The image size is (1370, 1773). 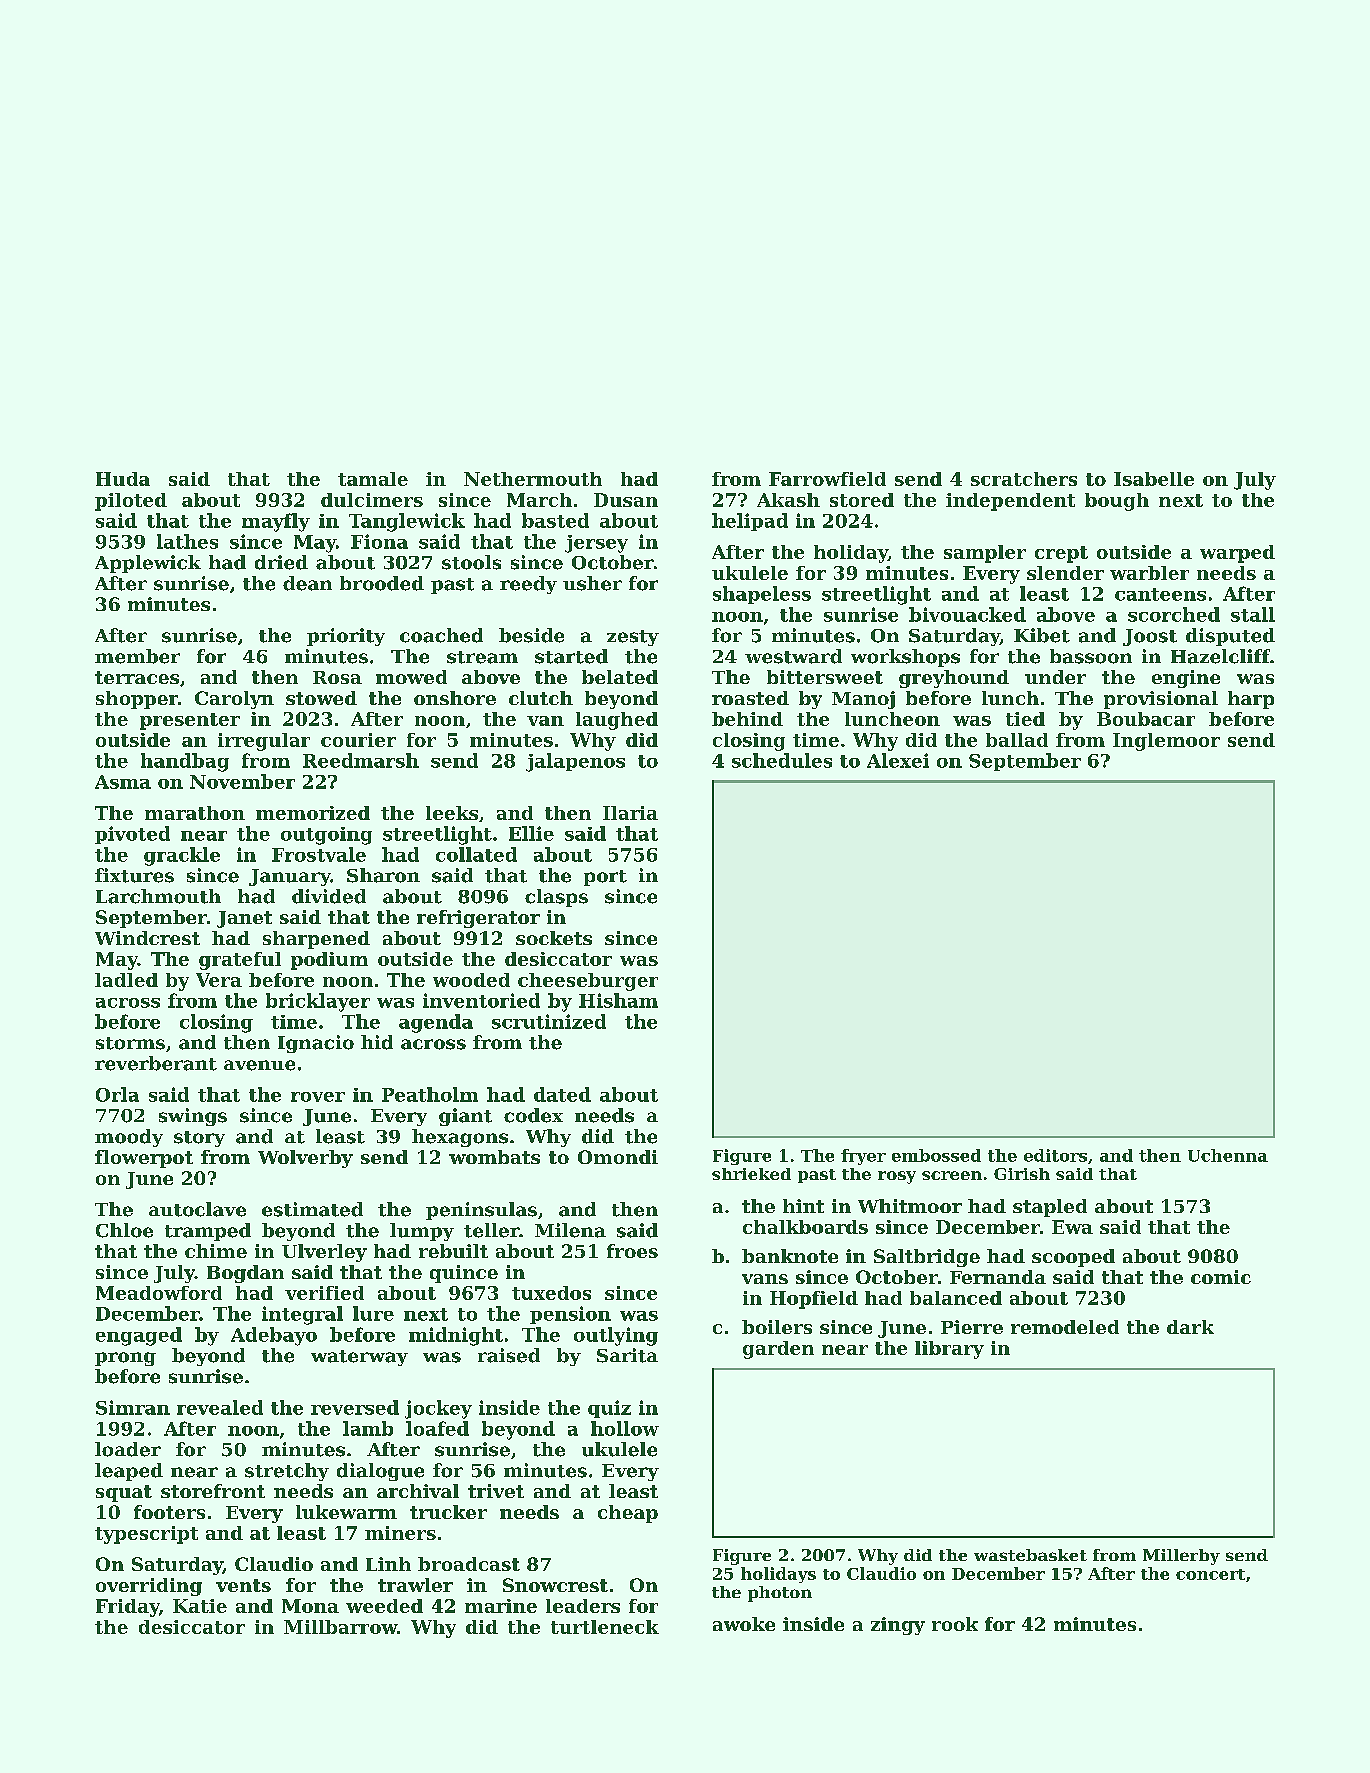 What do you see at coordinates (955, 1624) in the screenshot?
I see `rook` at bounding box center [955, 1624].
